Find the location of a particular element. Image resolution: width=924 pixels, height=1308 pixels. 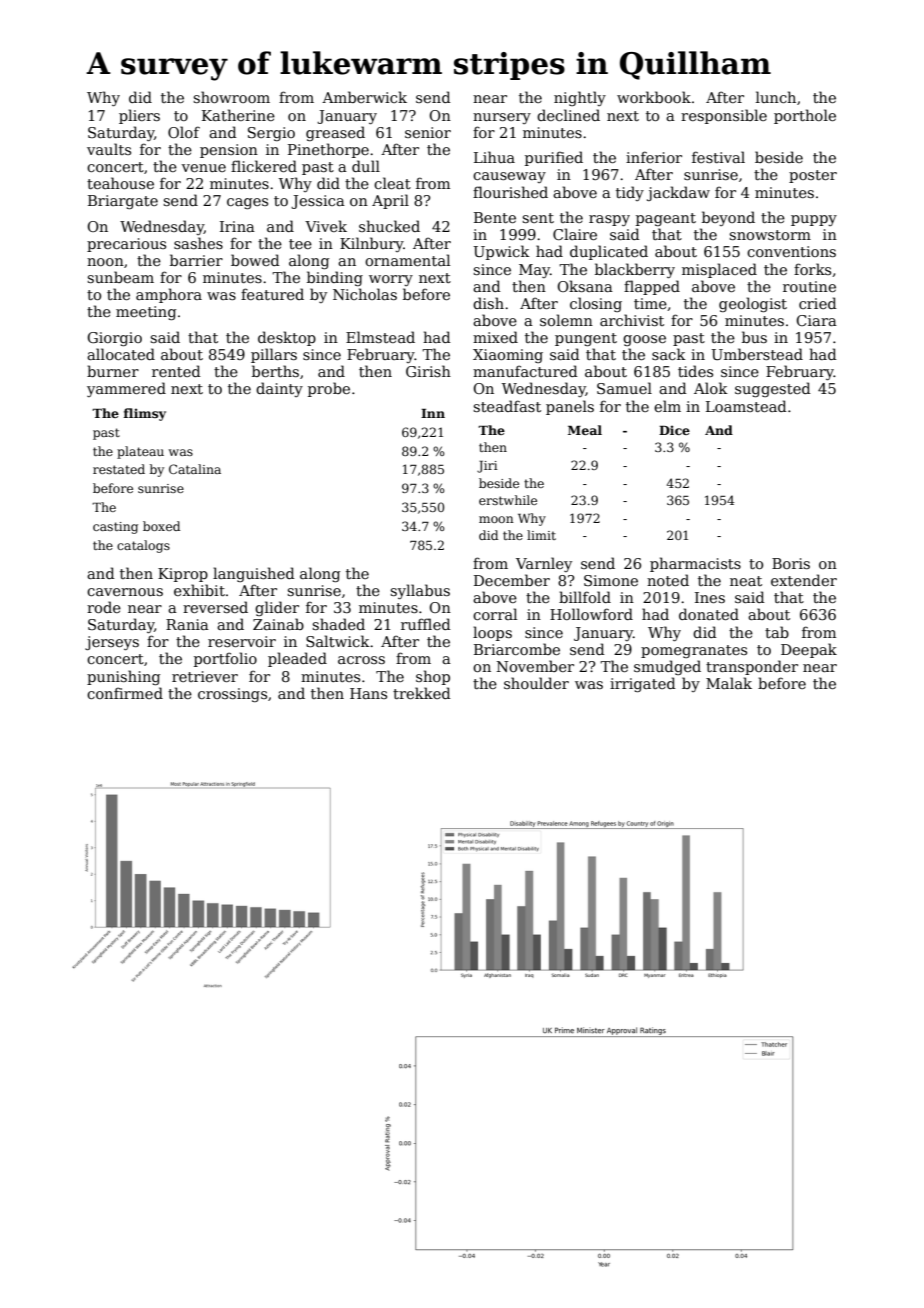

ruffled is located at coordinates (426, 624).
